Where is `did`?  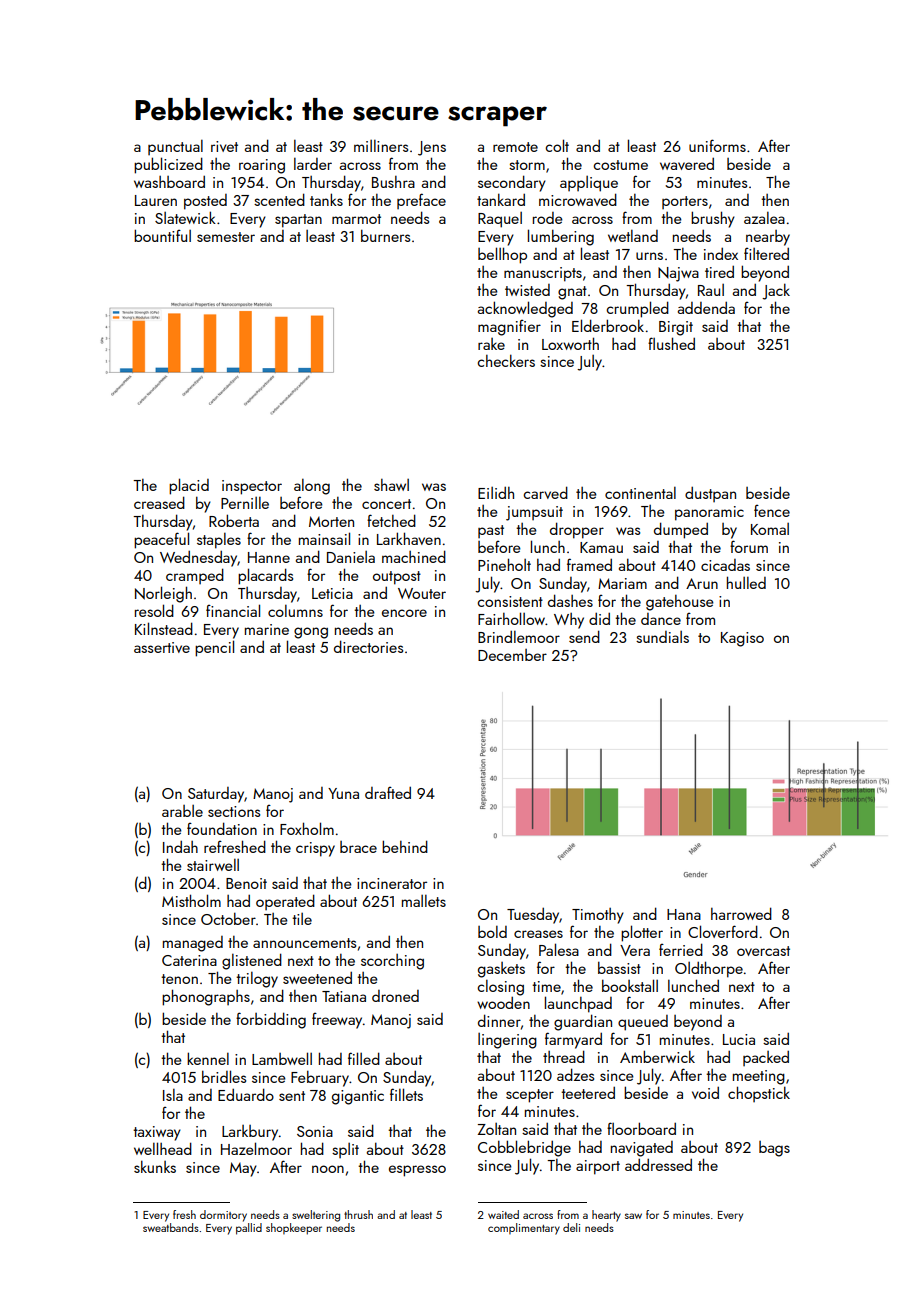 did is located at coordinates (599, 618).
